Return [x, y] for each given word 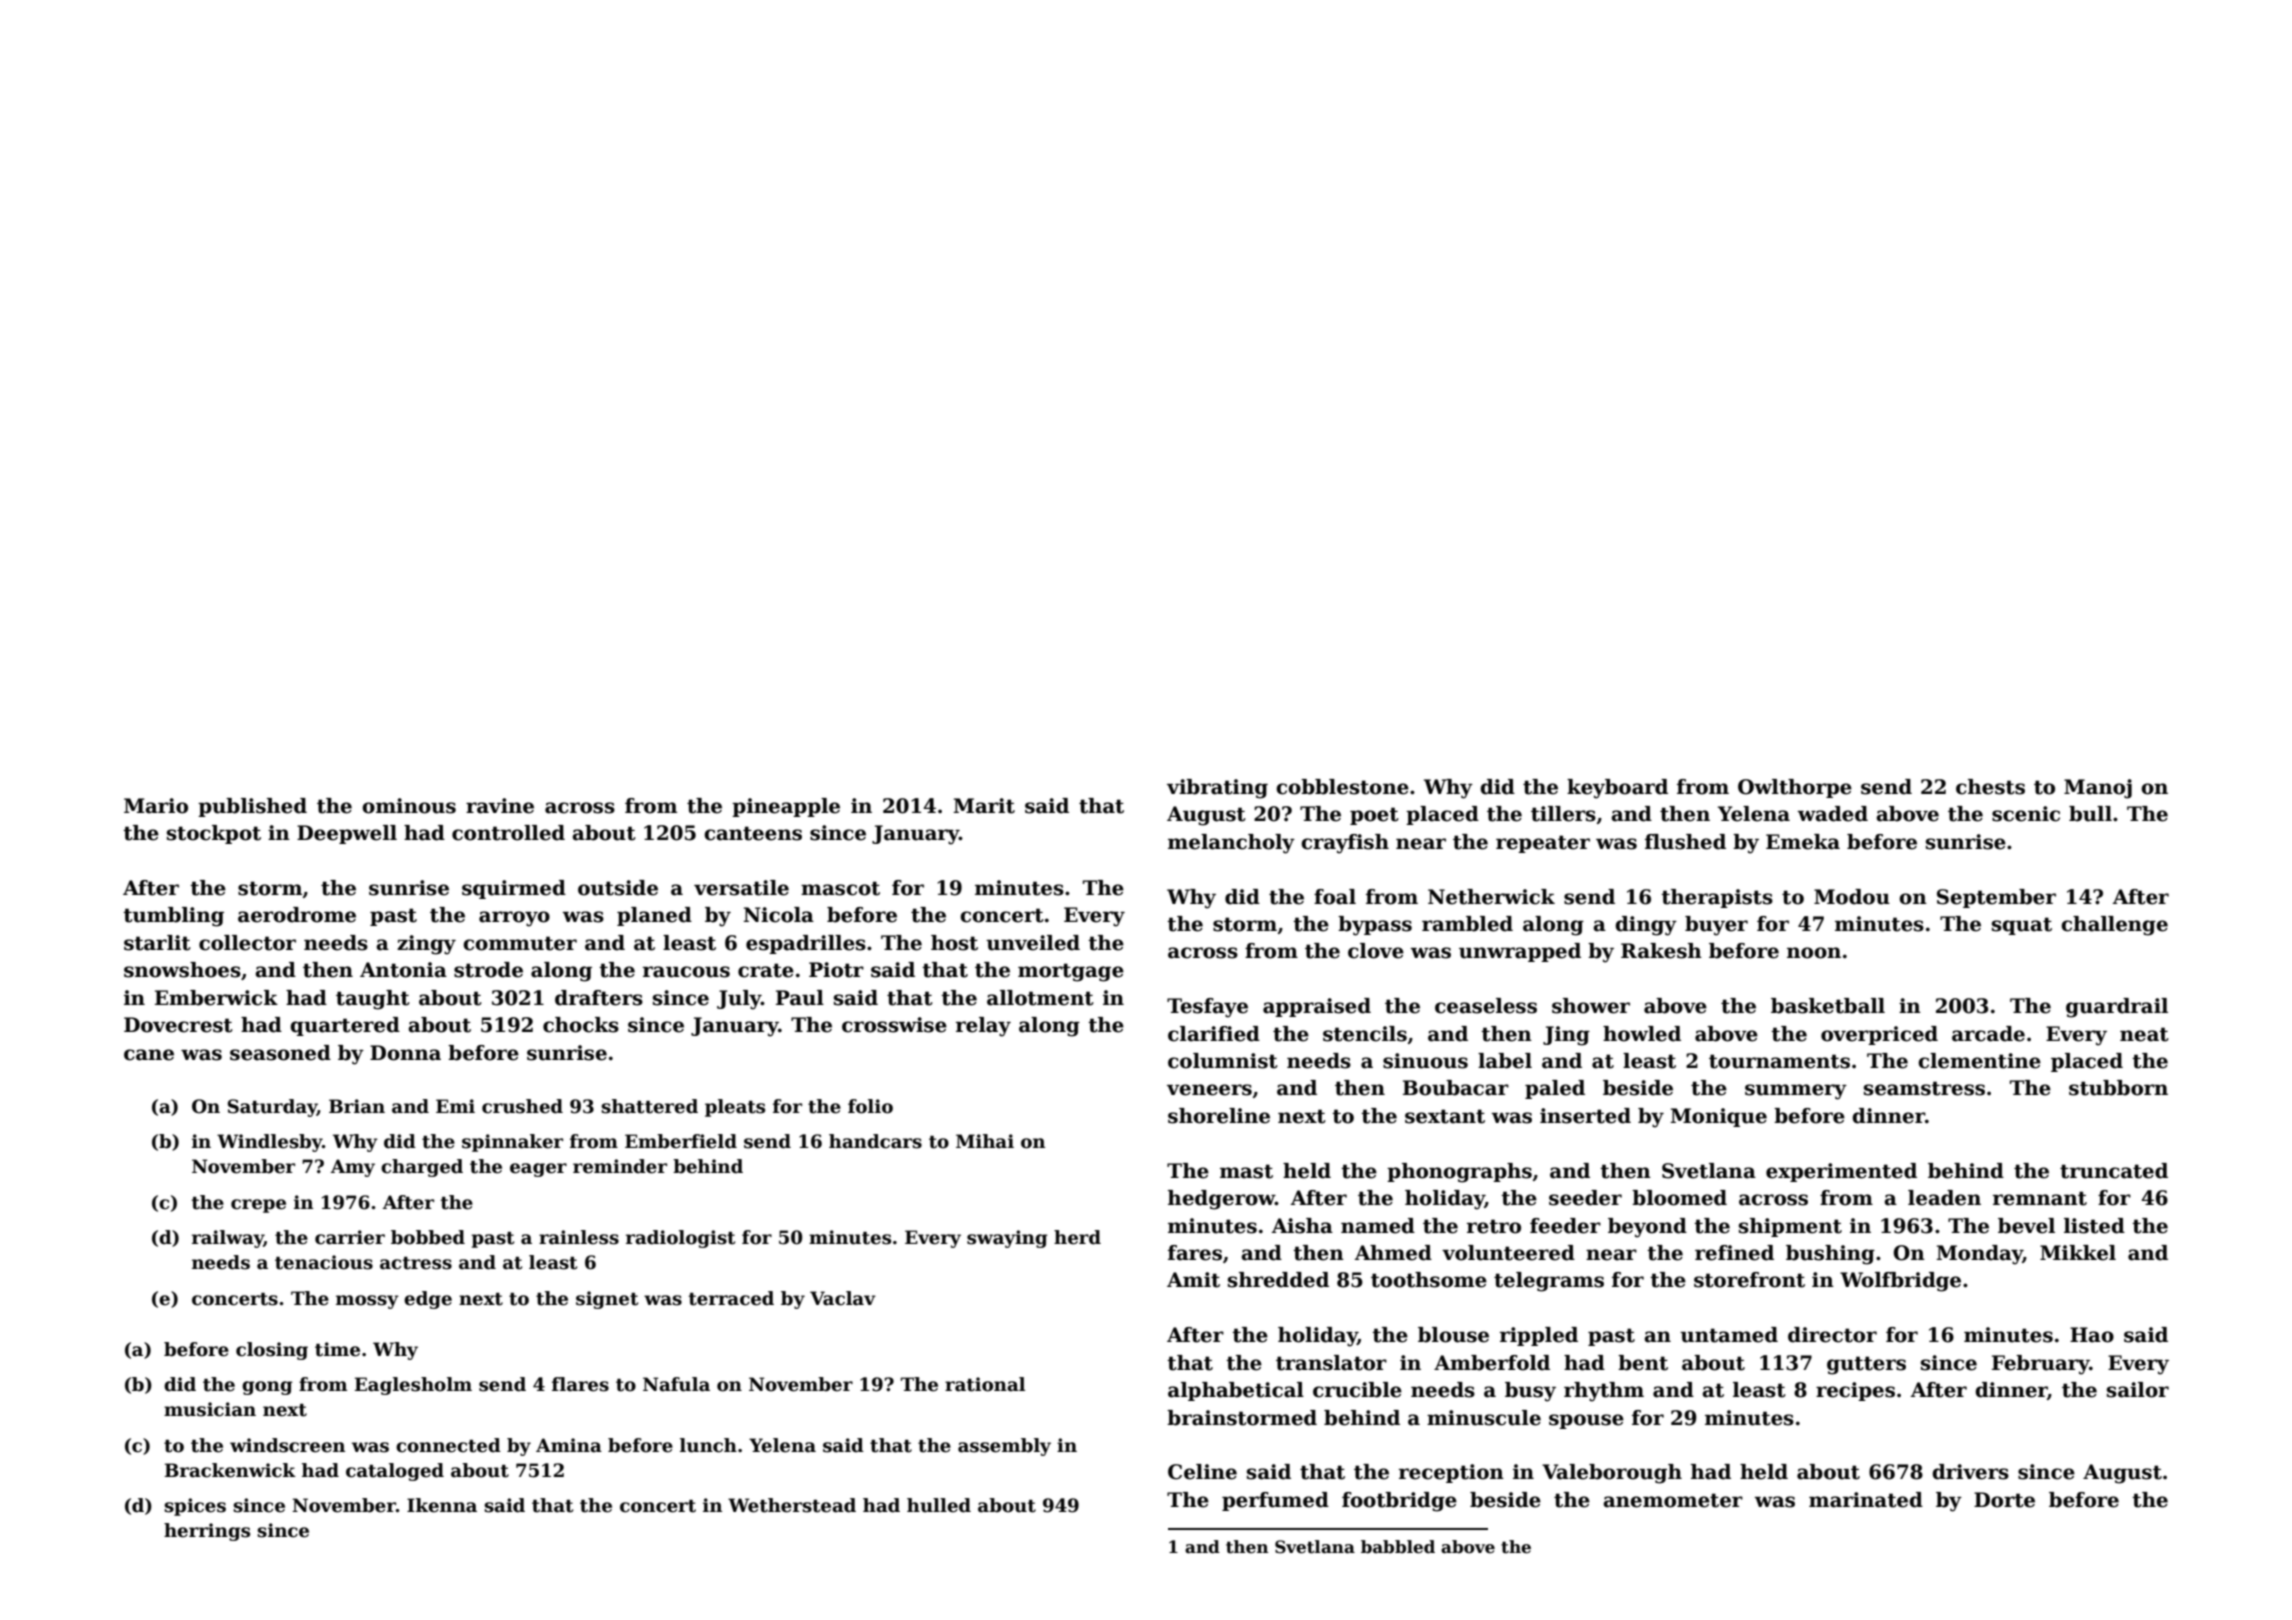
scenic [2026, 814]
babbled [1398, 1547]
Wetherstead [792, 1505]
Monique [1718, 1117]
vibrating [1217, 789]
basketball [1828, 1006]
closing [272, 1351]
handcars [875, 1141]
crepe [258, 1206]
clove [1376, 951]
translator [1331, 1363]
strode [488, 970]
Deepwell [347, 834]
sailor [2138, 1390]
